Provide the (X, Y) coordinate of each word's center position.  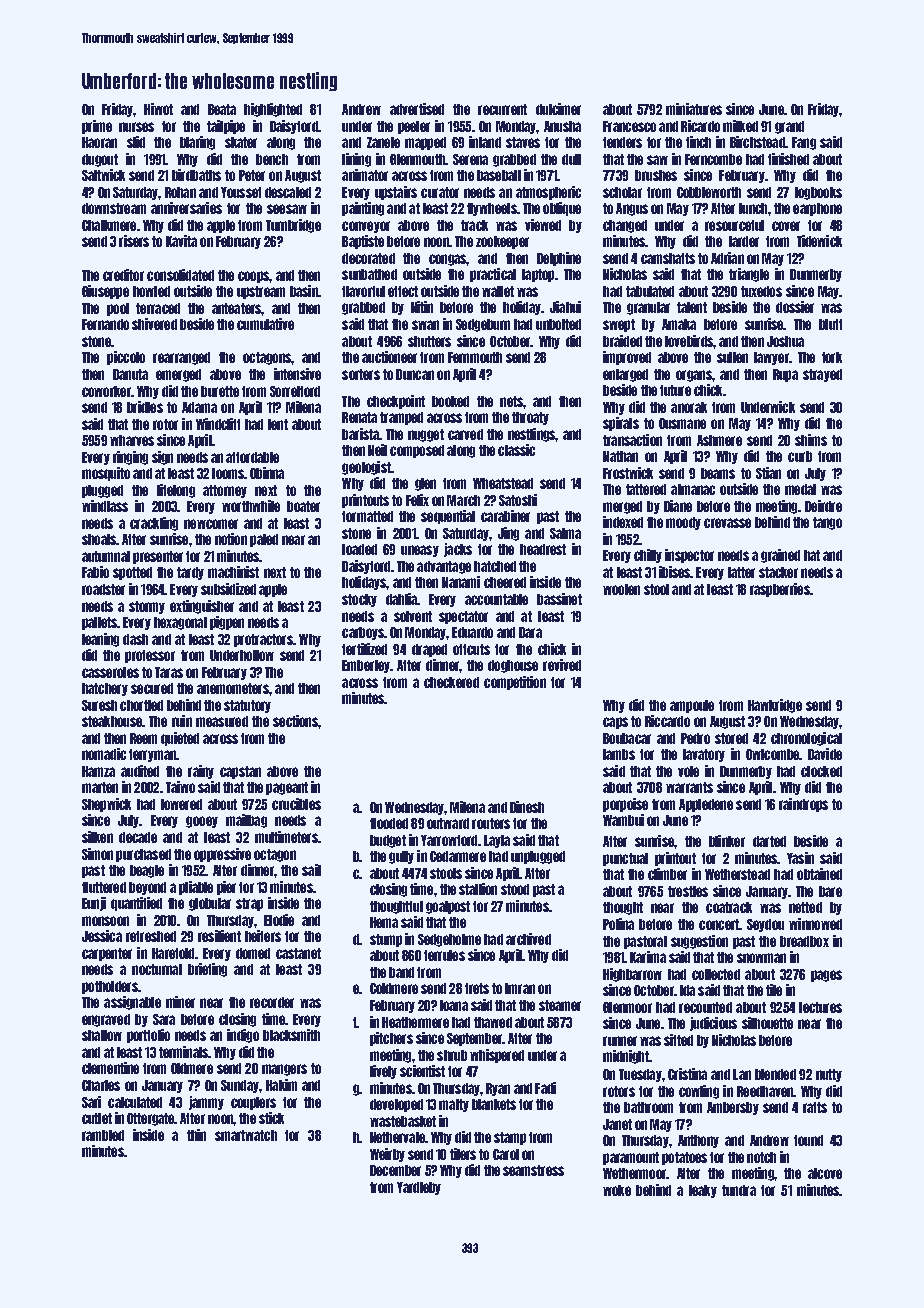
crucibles (296, 804)
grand (789, 127)
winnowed (815, 924)
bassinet (559, 599)
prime (97, 127)
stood (515, 889)
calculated (135, 1102)
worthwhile (251, 506)
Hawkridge (775, 706)
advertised (417, 109)
